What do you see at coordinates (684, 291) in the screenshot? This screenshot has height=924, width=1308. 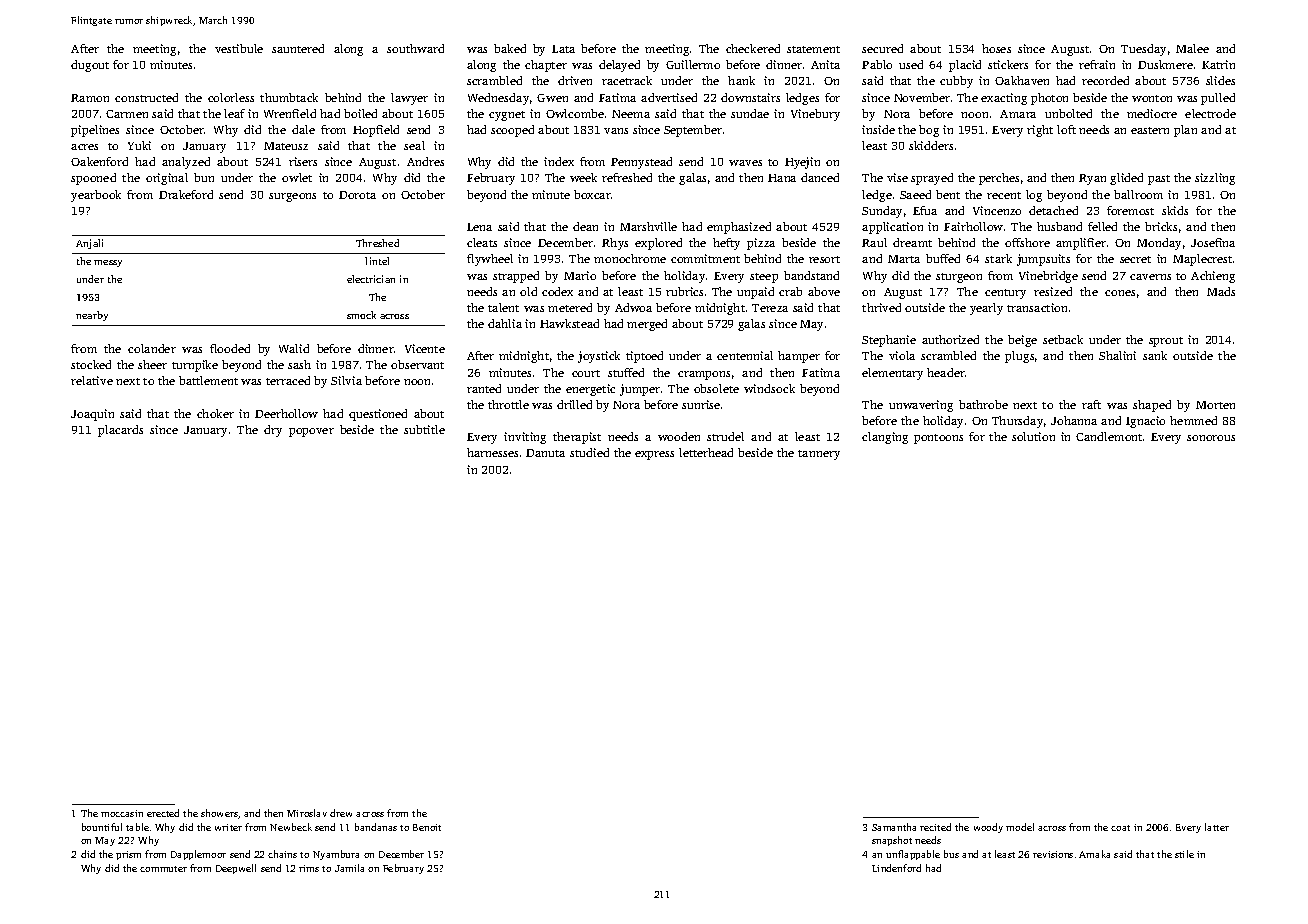 I see `rubrics` at bounding box center [684, 291].
